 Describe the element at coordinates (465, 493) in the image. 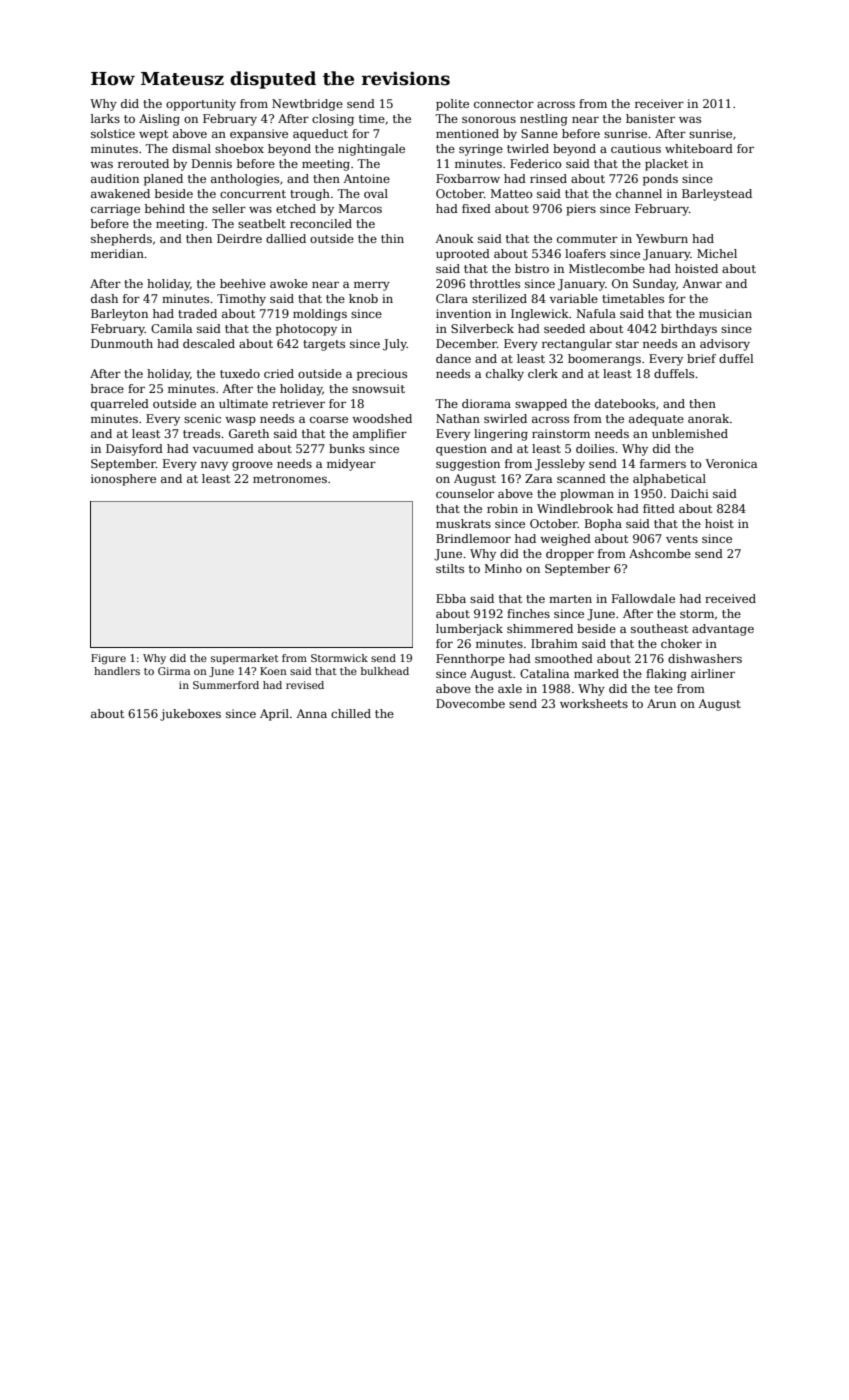

I see `counselor` at that location.
